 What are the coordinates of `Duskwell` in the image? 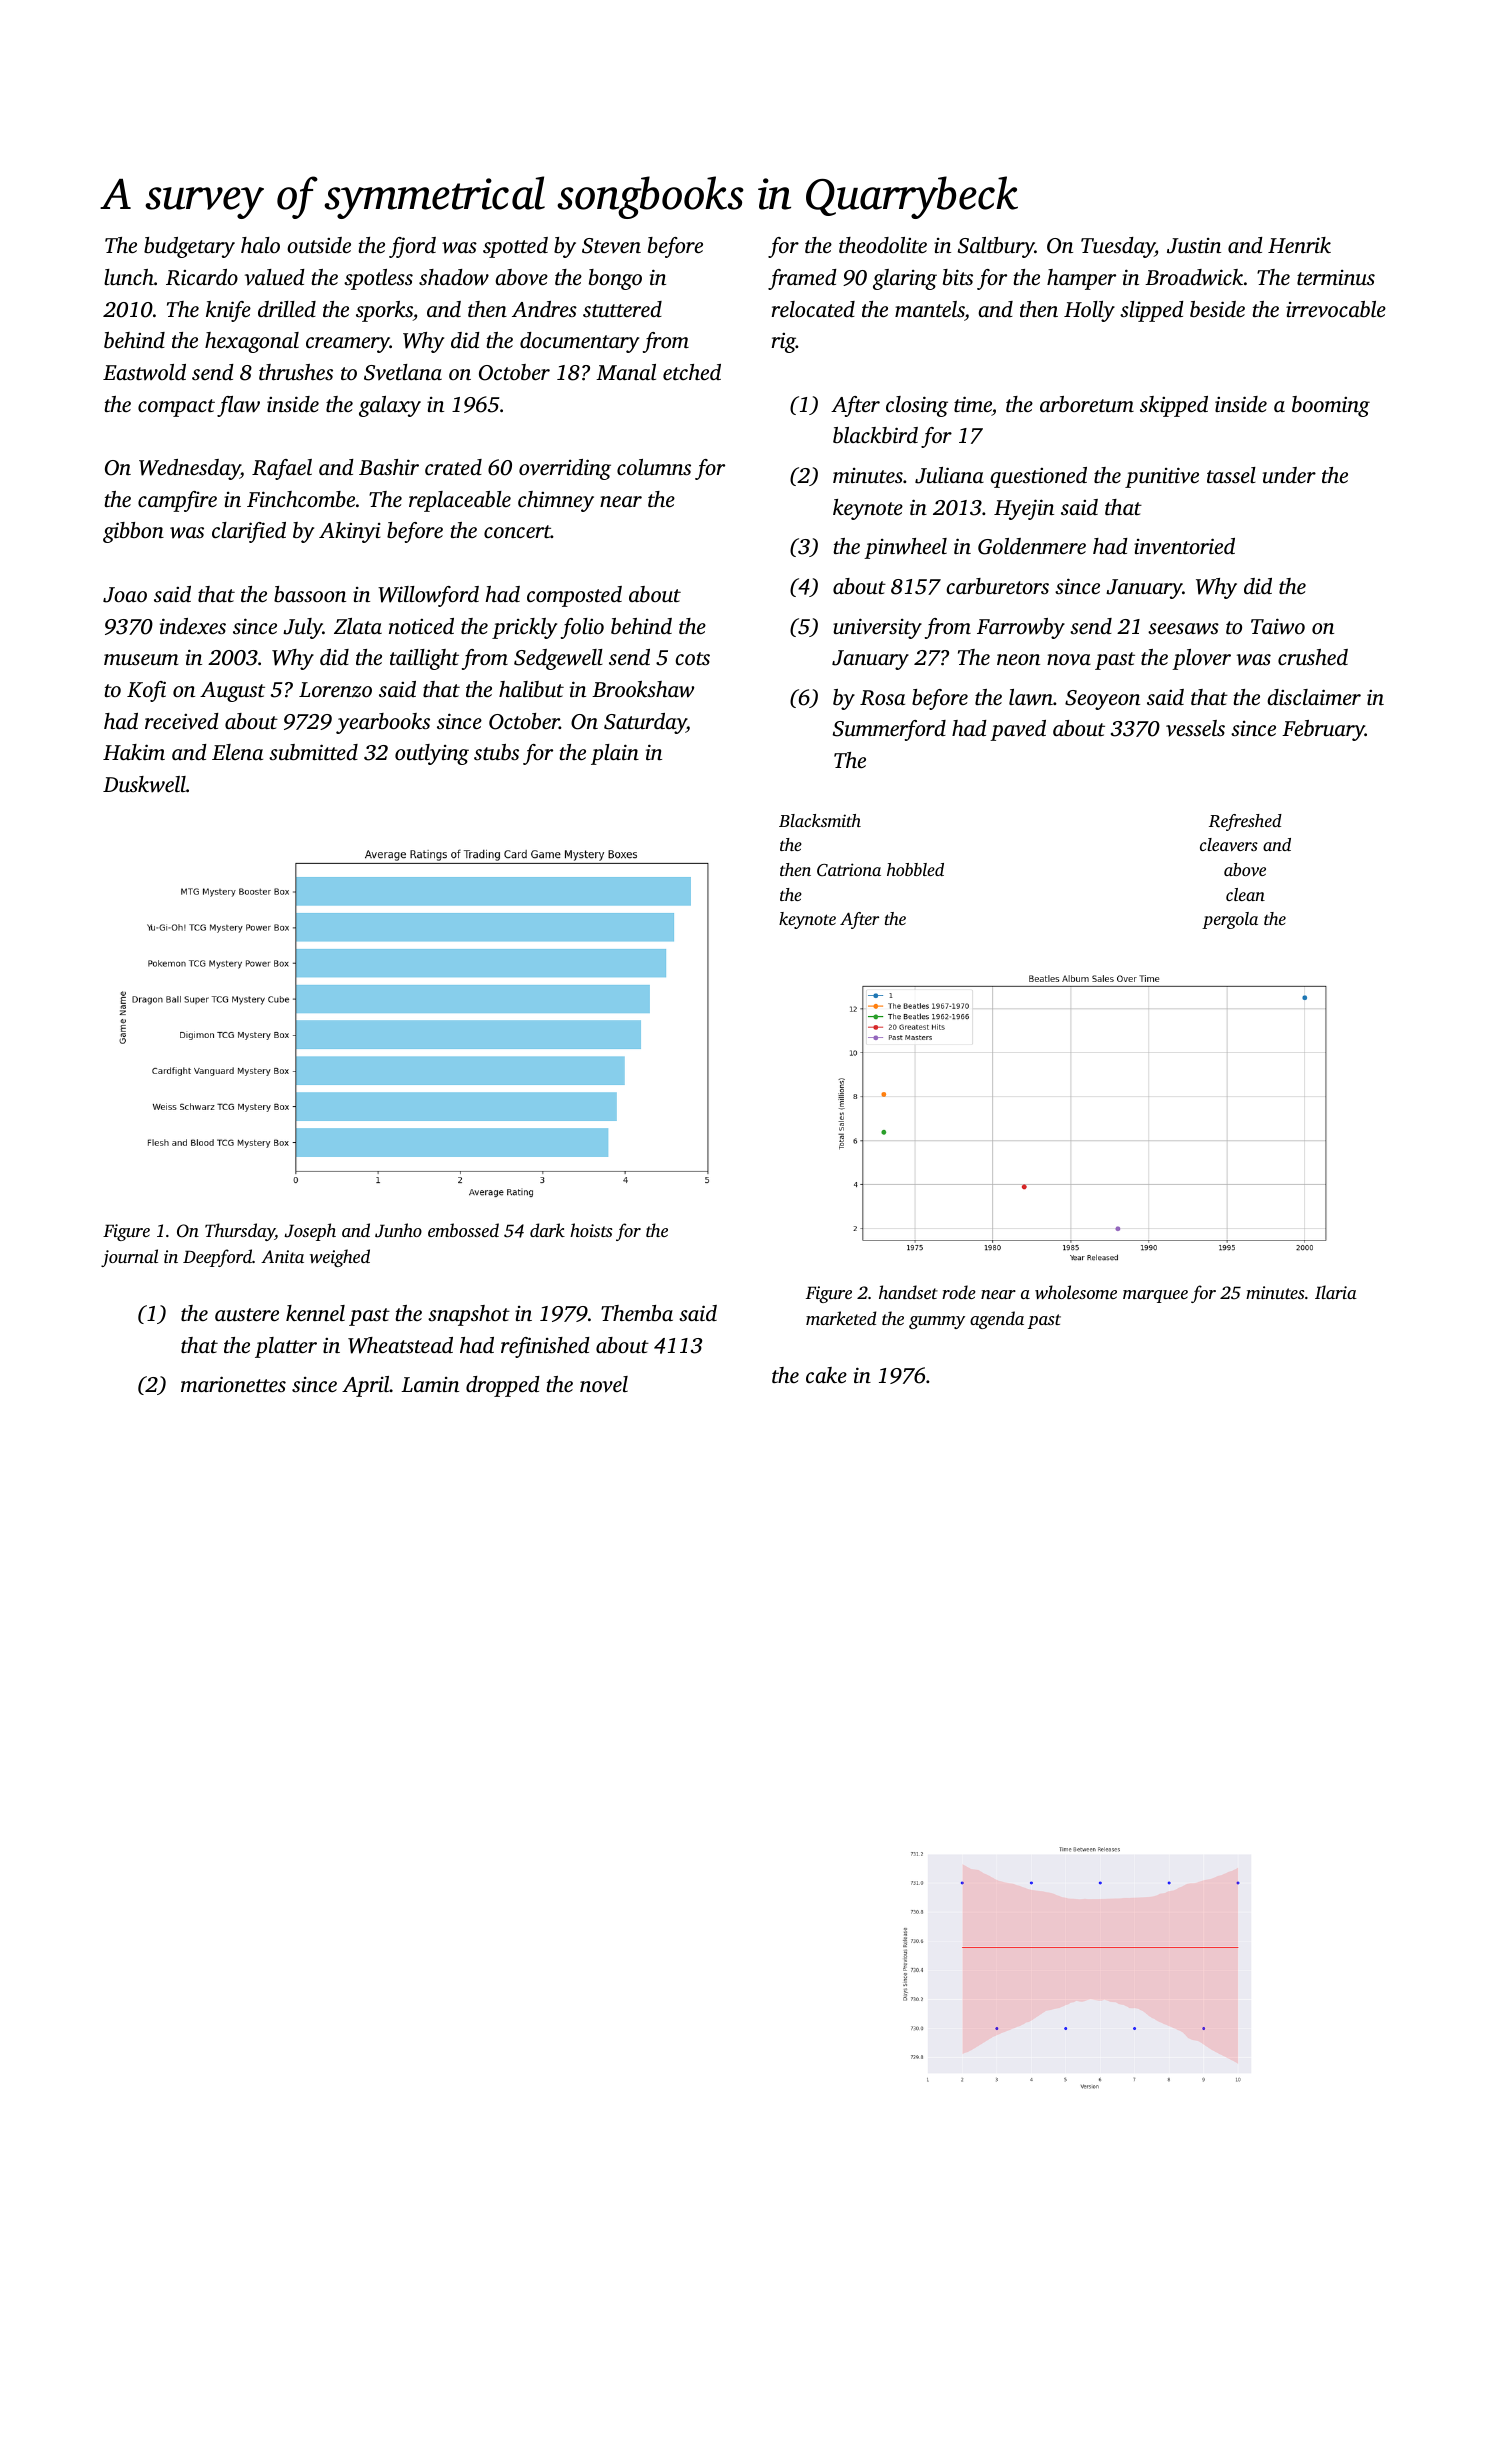 It's located at (144, 784).
